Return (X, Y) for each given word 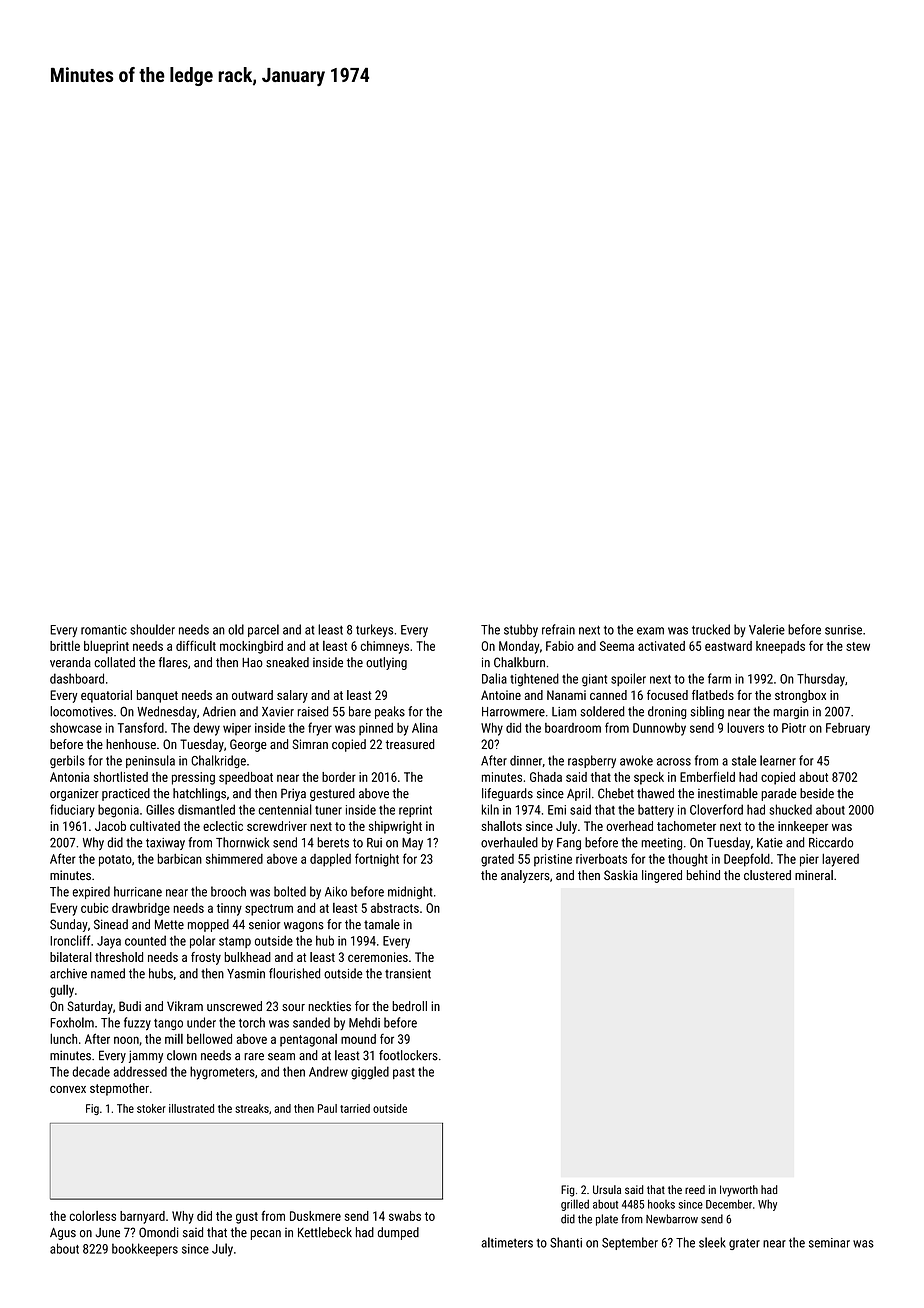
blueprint (106, 647)
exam (650, 631)
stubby (521, 630)
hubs (161, 973)
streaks (252, 1108)
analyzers (525, 876)
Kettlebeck (325, 1232)
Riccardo (831, 842)
